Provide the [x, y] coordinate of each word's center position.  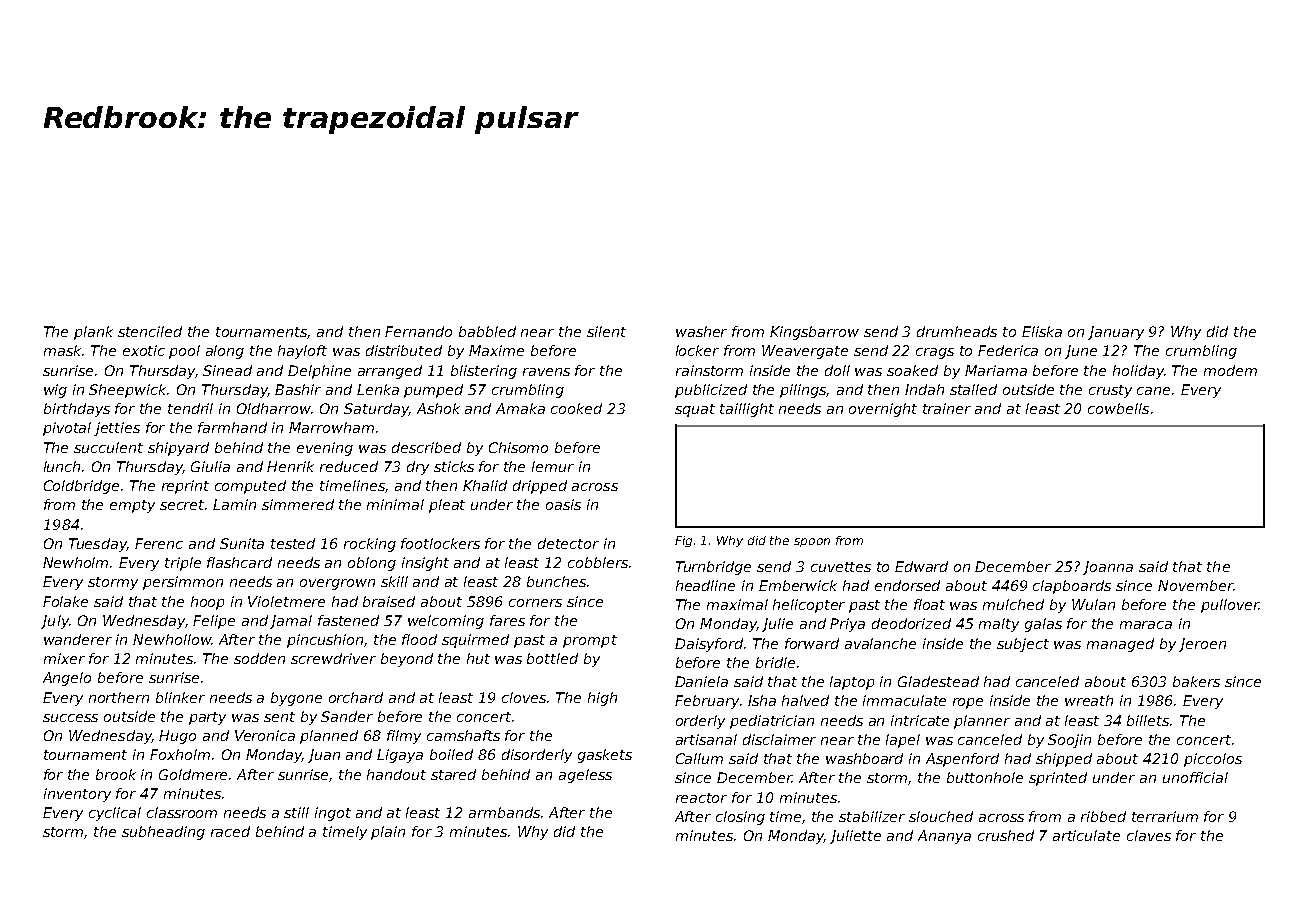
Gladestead [938, 681]
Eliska [1042, 331]
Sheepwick [128, 391]
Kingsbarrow [814, 333]
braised [389, 601]
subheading [163, 833]
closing [740, 818]
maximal [737, 604]
